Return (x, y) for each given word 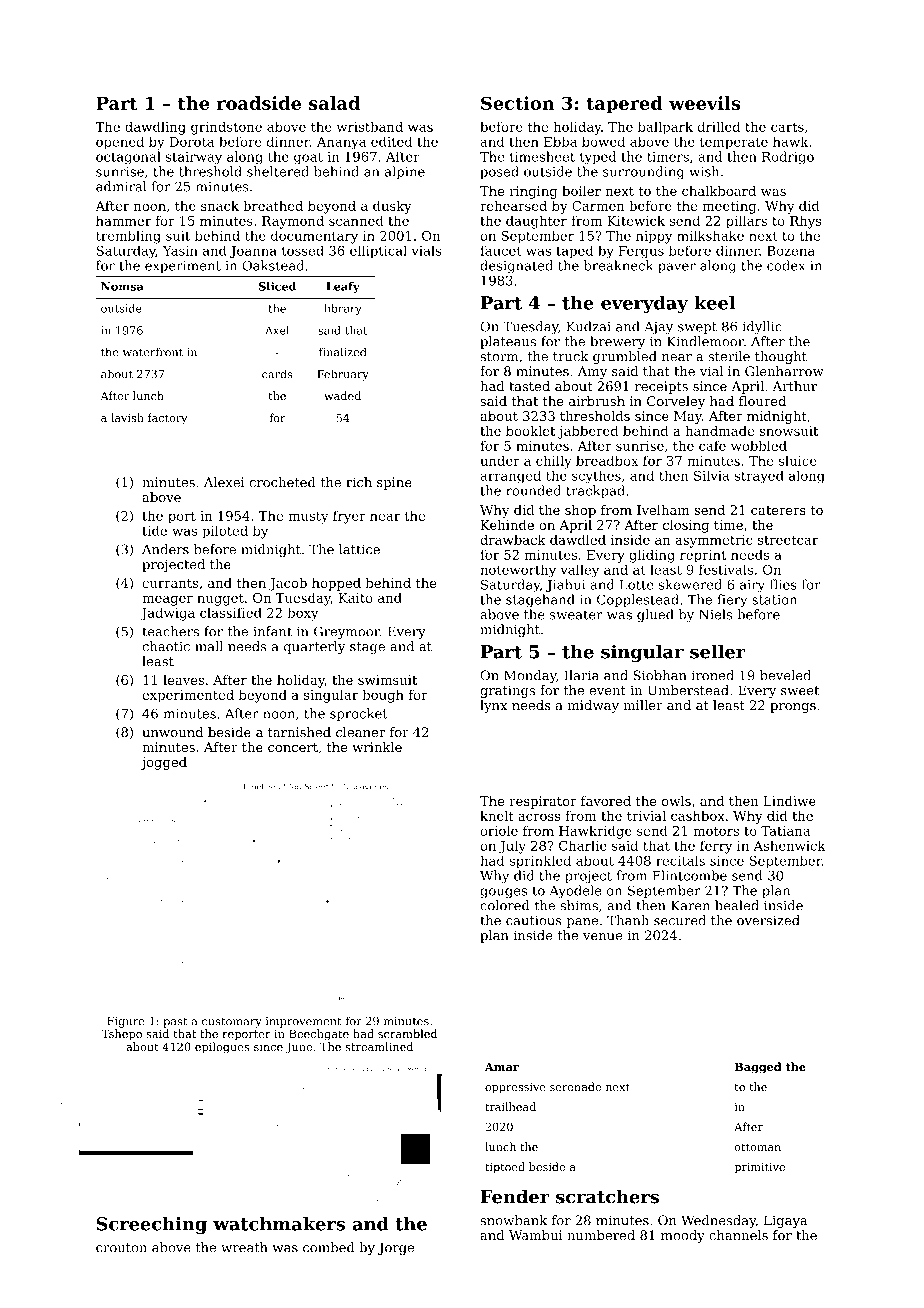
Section (518, 103)
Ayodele (575, 892)
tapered (624, 105)
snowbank (513, 1220)
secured (680, 920)
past (175, 1022)
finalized (342, 352)
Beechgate (319, 1035)
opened (120, 143)
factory (167, 419)
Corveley (676, 402)
